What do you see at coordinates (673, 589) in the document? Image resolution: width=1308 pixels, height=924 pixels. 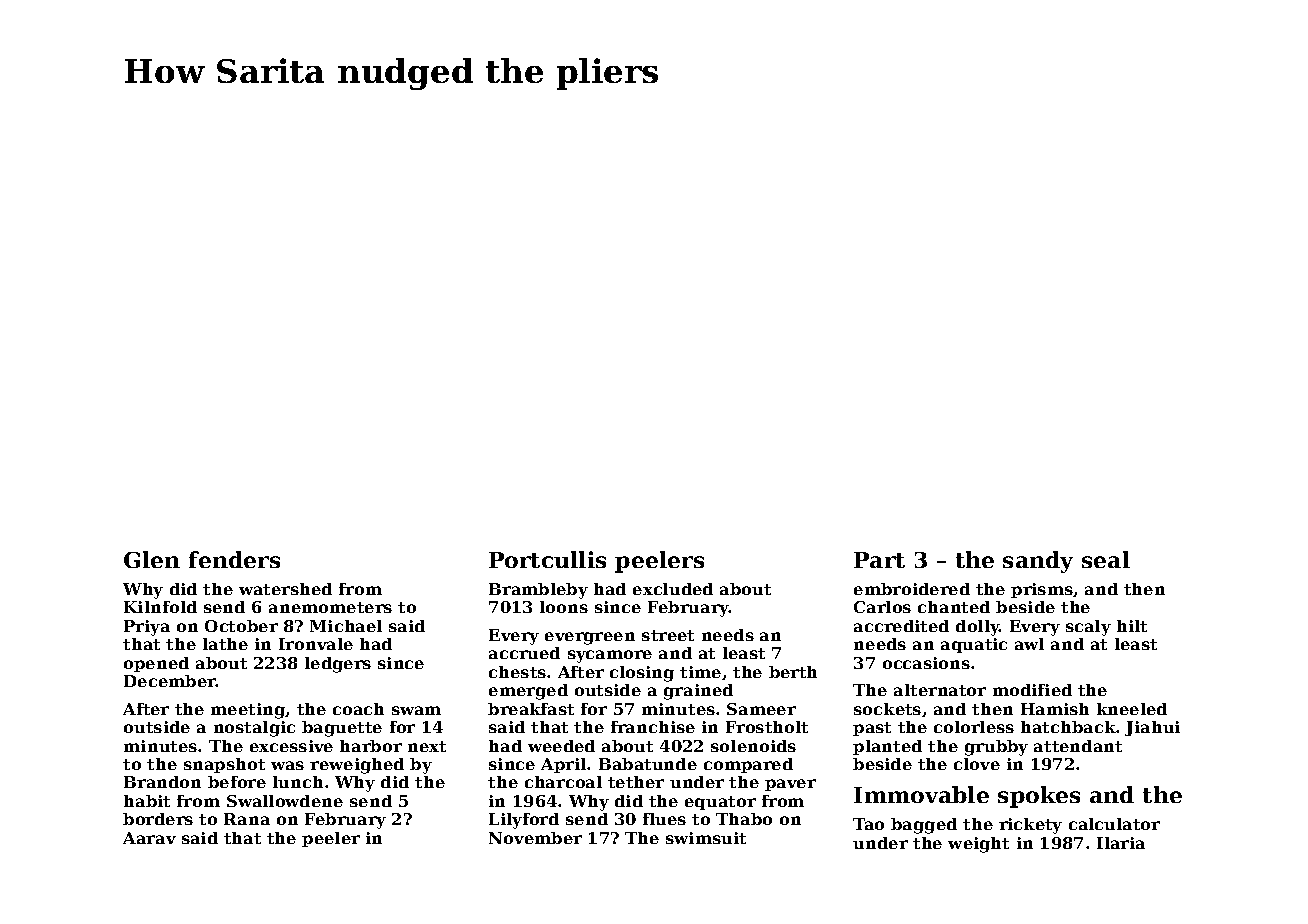 I see `excluded` at bounding box center [673, 589].
